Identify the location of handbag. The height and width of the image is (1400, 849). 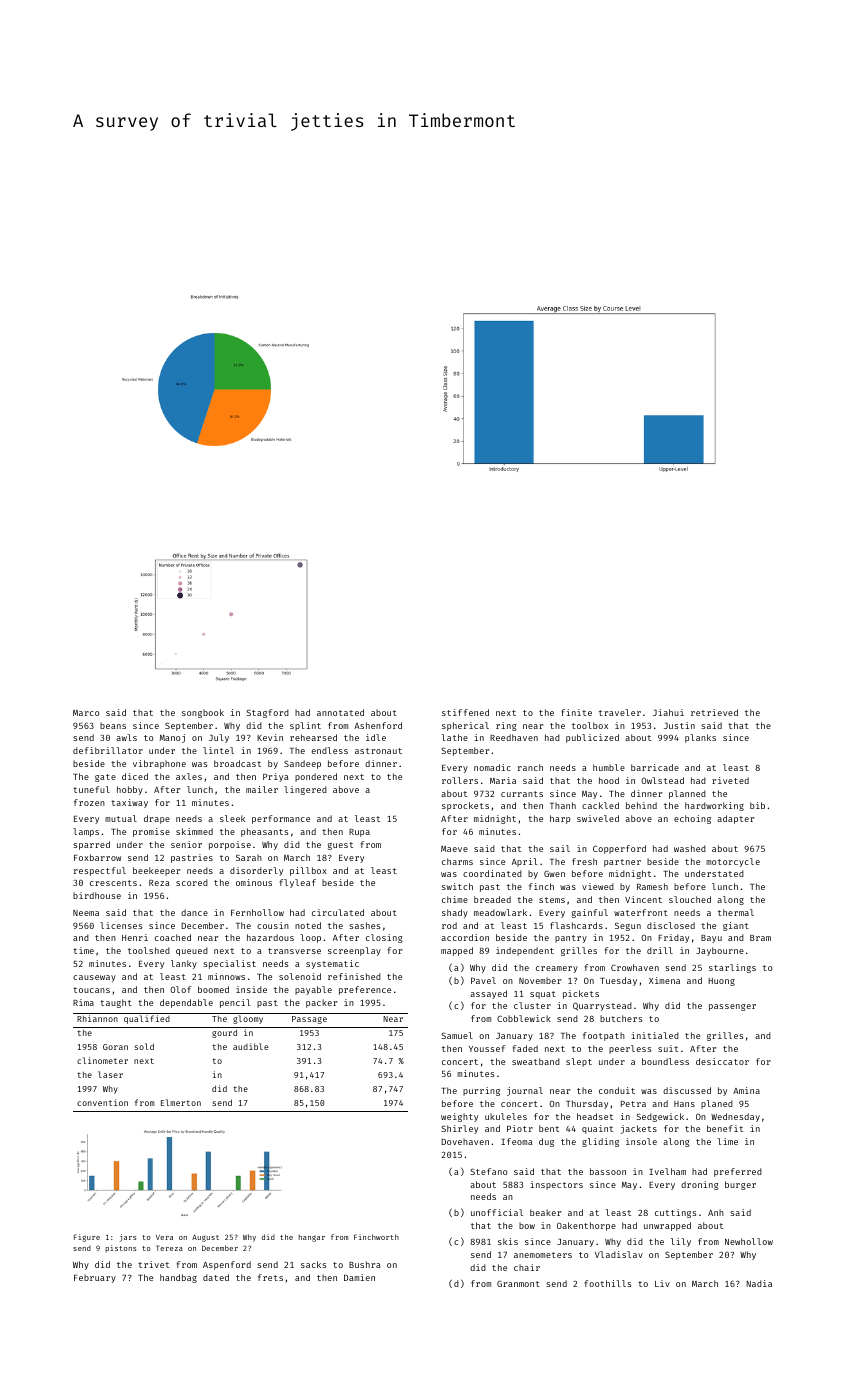
(178, 1278).
